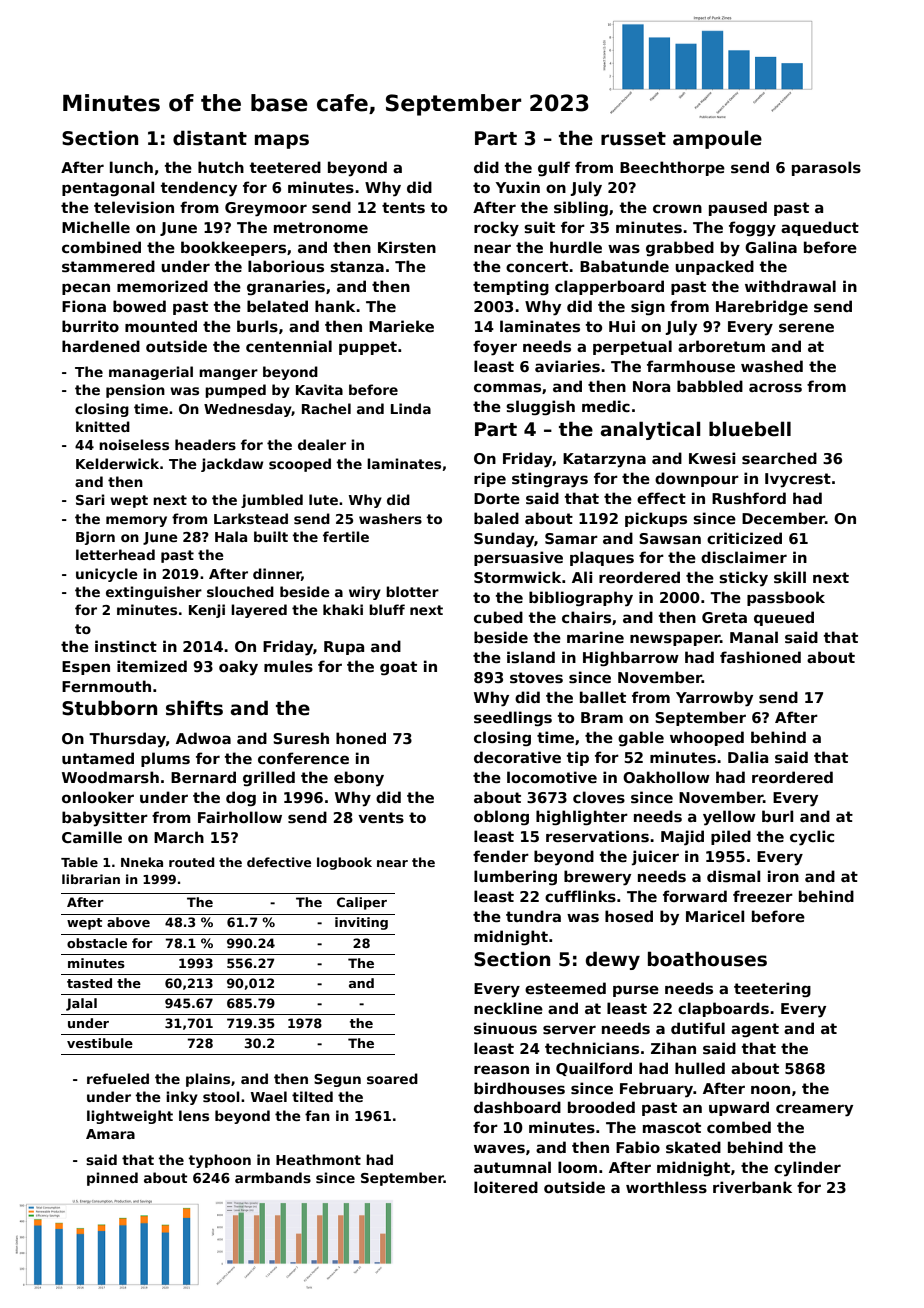  Describe the element at coordinates (490, 479) in the screenshot. I see `ripe` at that location.
